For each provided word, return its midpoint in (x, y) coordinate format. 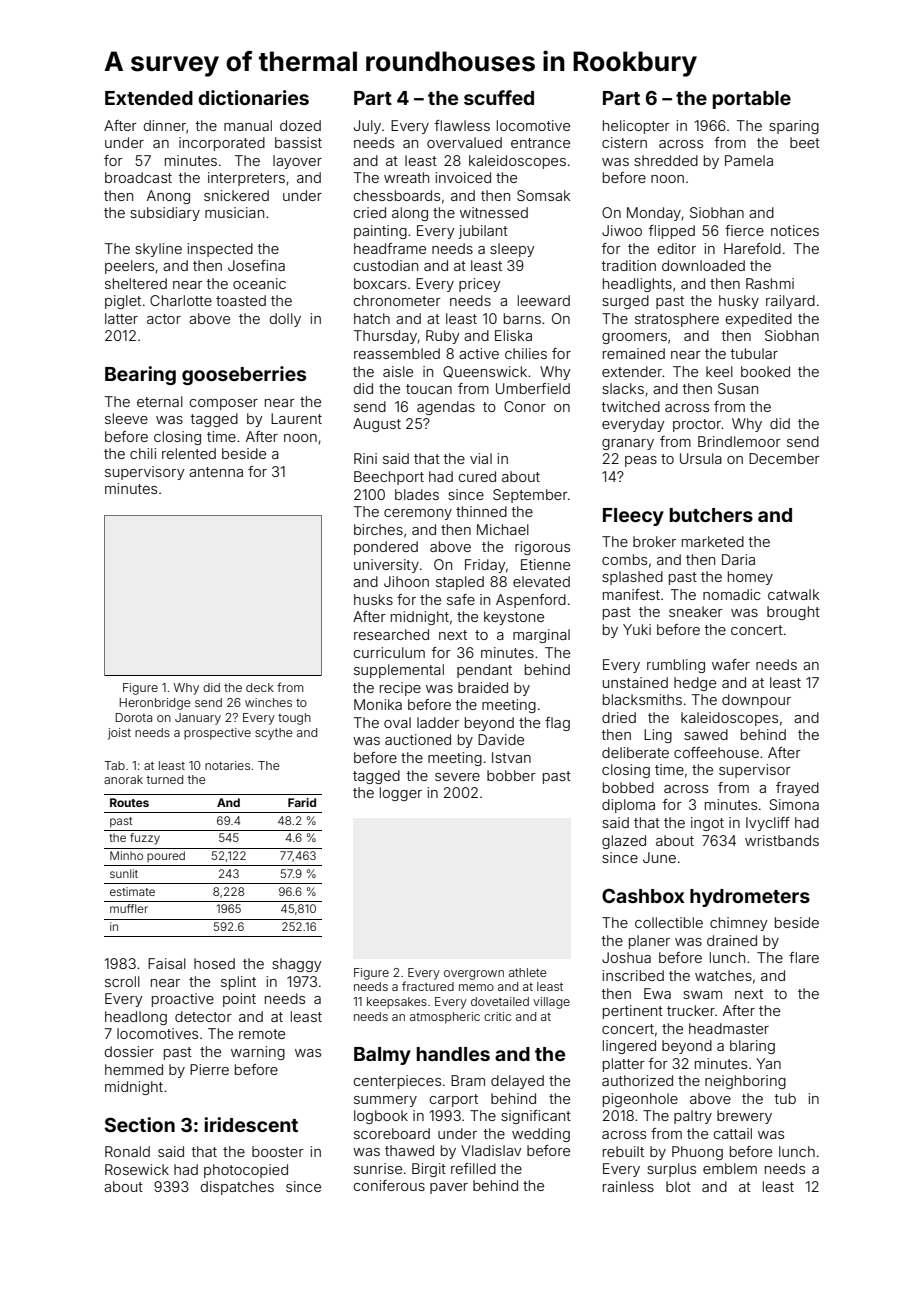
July (367, 127)
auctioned (418, 739)
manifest (631, 594)
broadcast (138, 177)
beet (805, 142)
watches (723, 975)
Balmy (382, 1056)
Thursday (385, 337)
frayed (797, 789)
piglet (123, 302)
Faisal (167, 963)
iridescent (251, 1124)
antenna (216, 472)
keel (719, 371)
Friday (485, 566)
